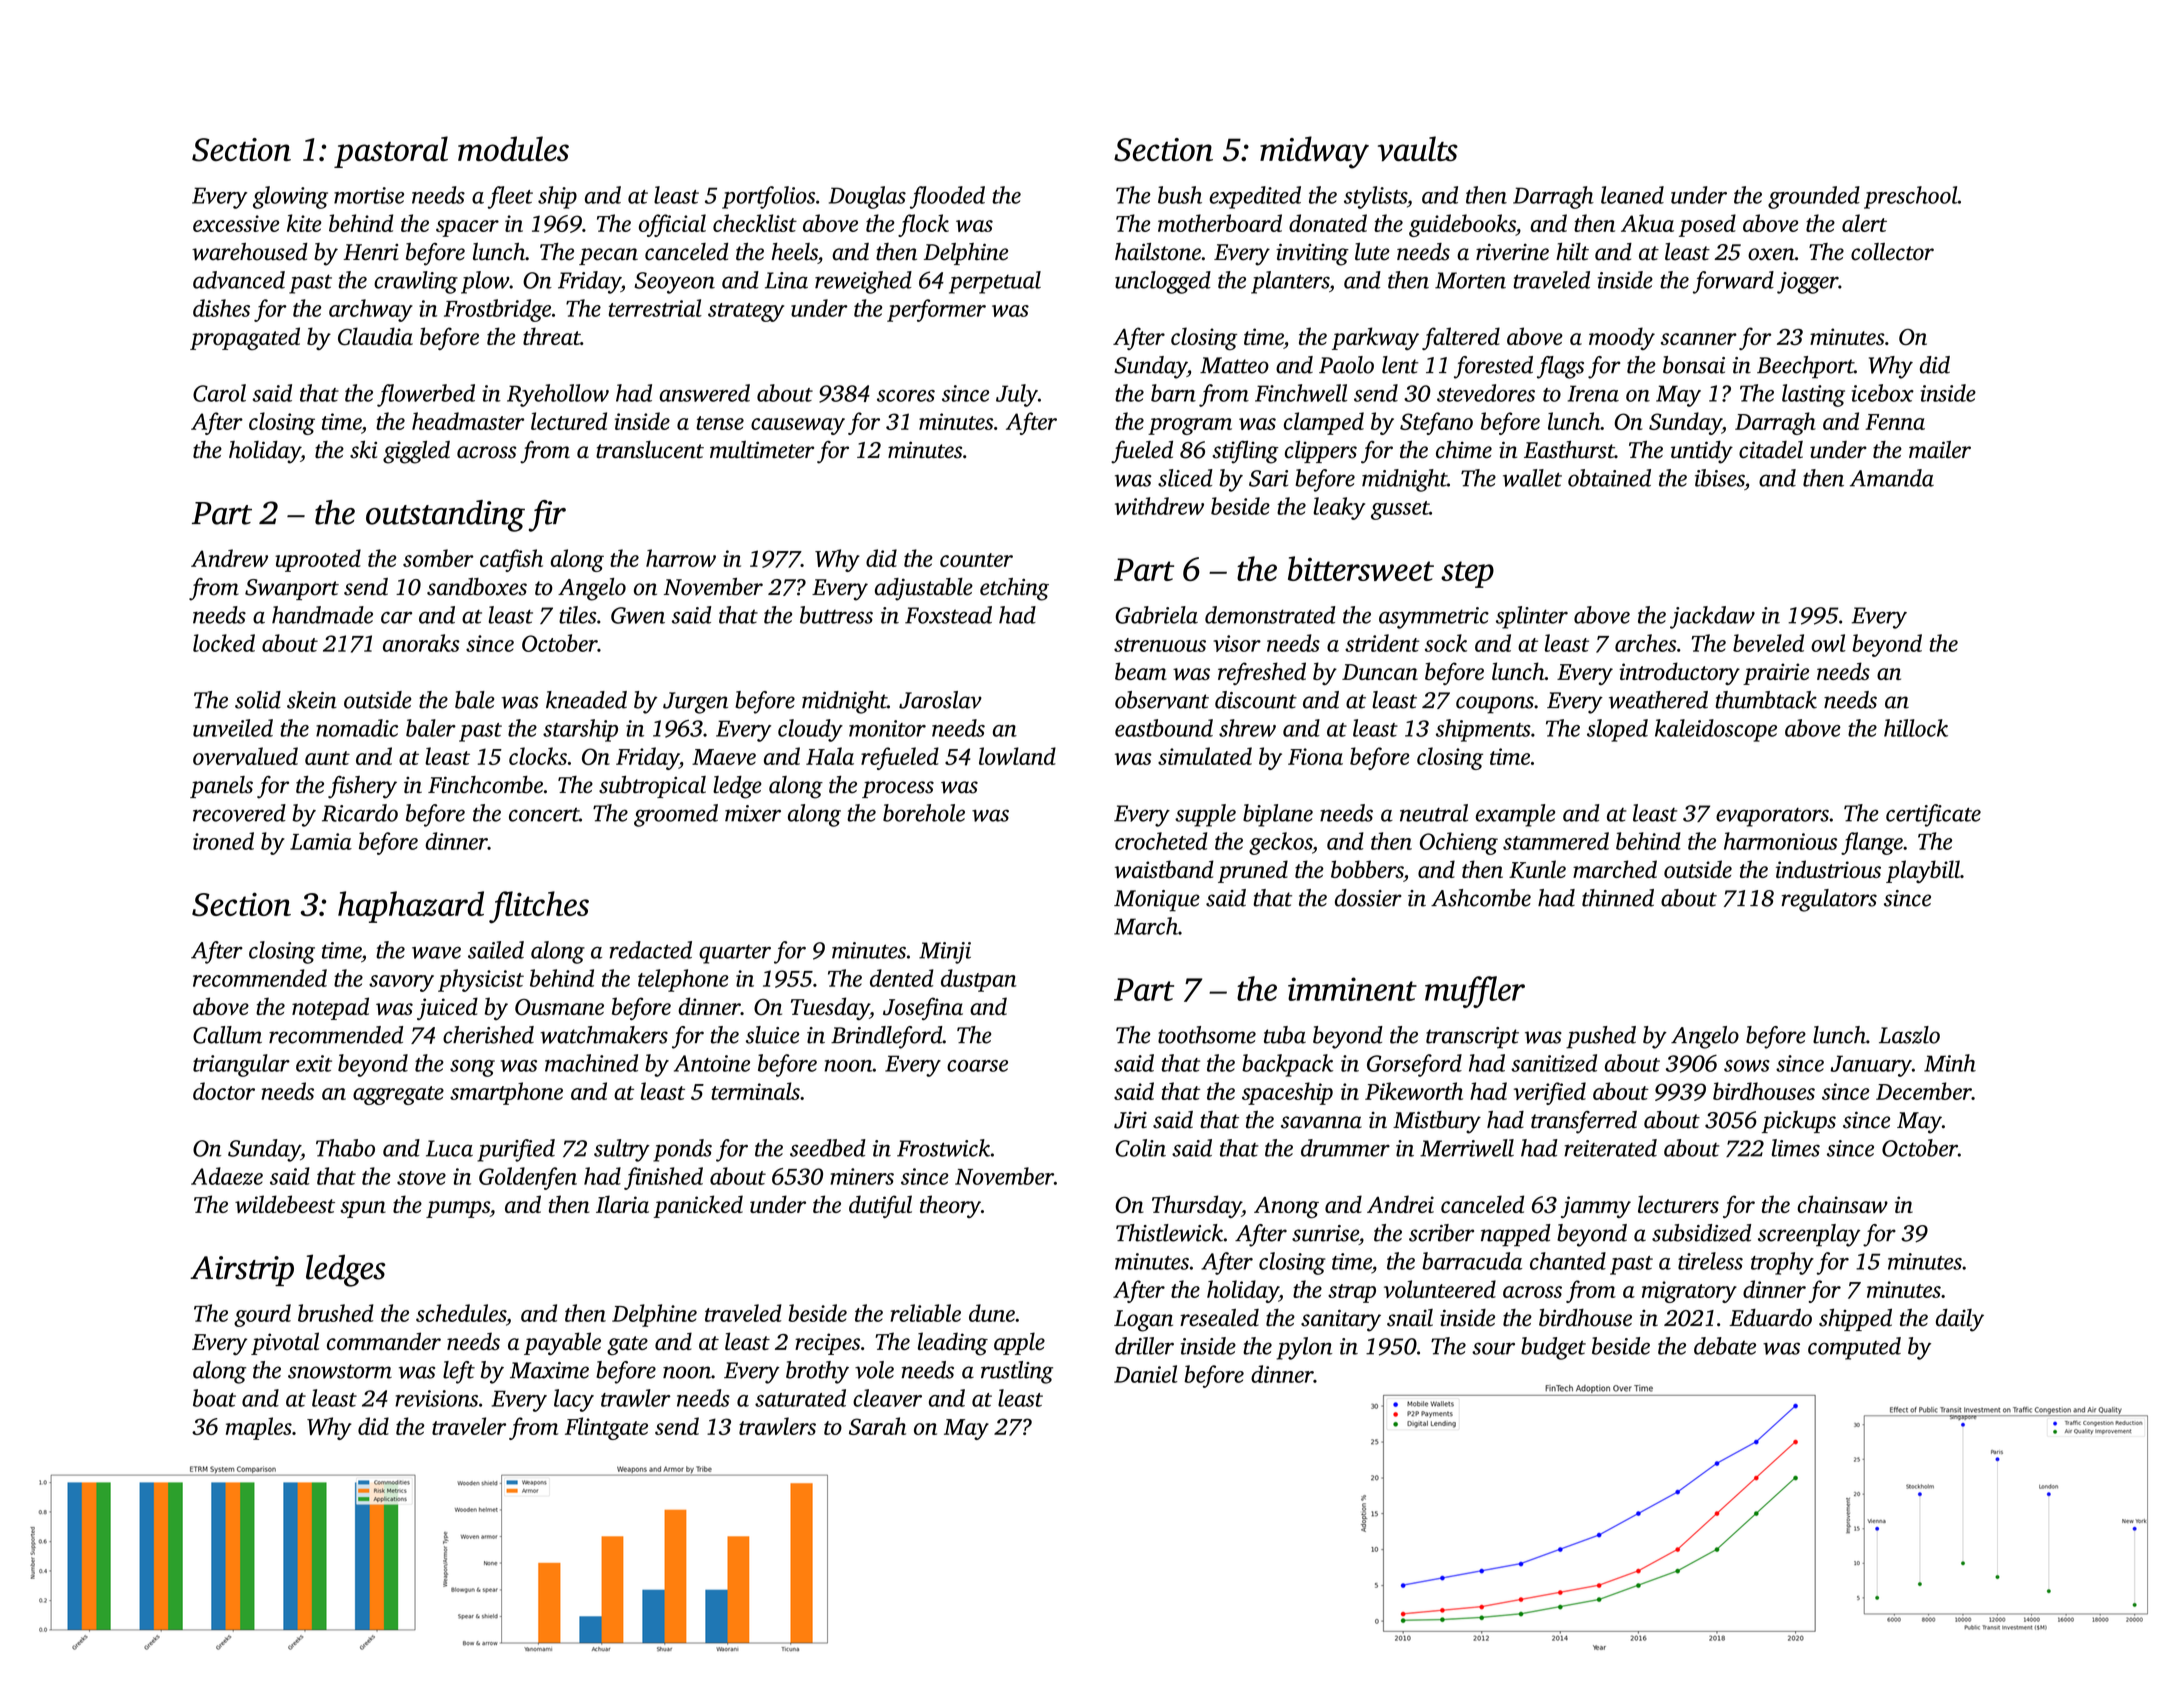 The width and height of the screenshot is (2178, 1683). What do you see at coordinates (1829, 900) in the screenshot?
I see `regulators` at bounding box center [1829, 900].
